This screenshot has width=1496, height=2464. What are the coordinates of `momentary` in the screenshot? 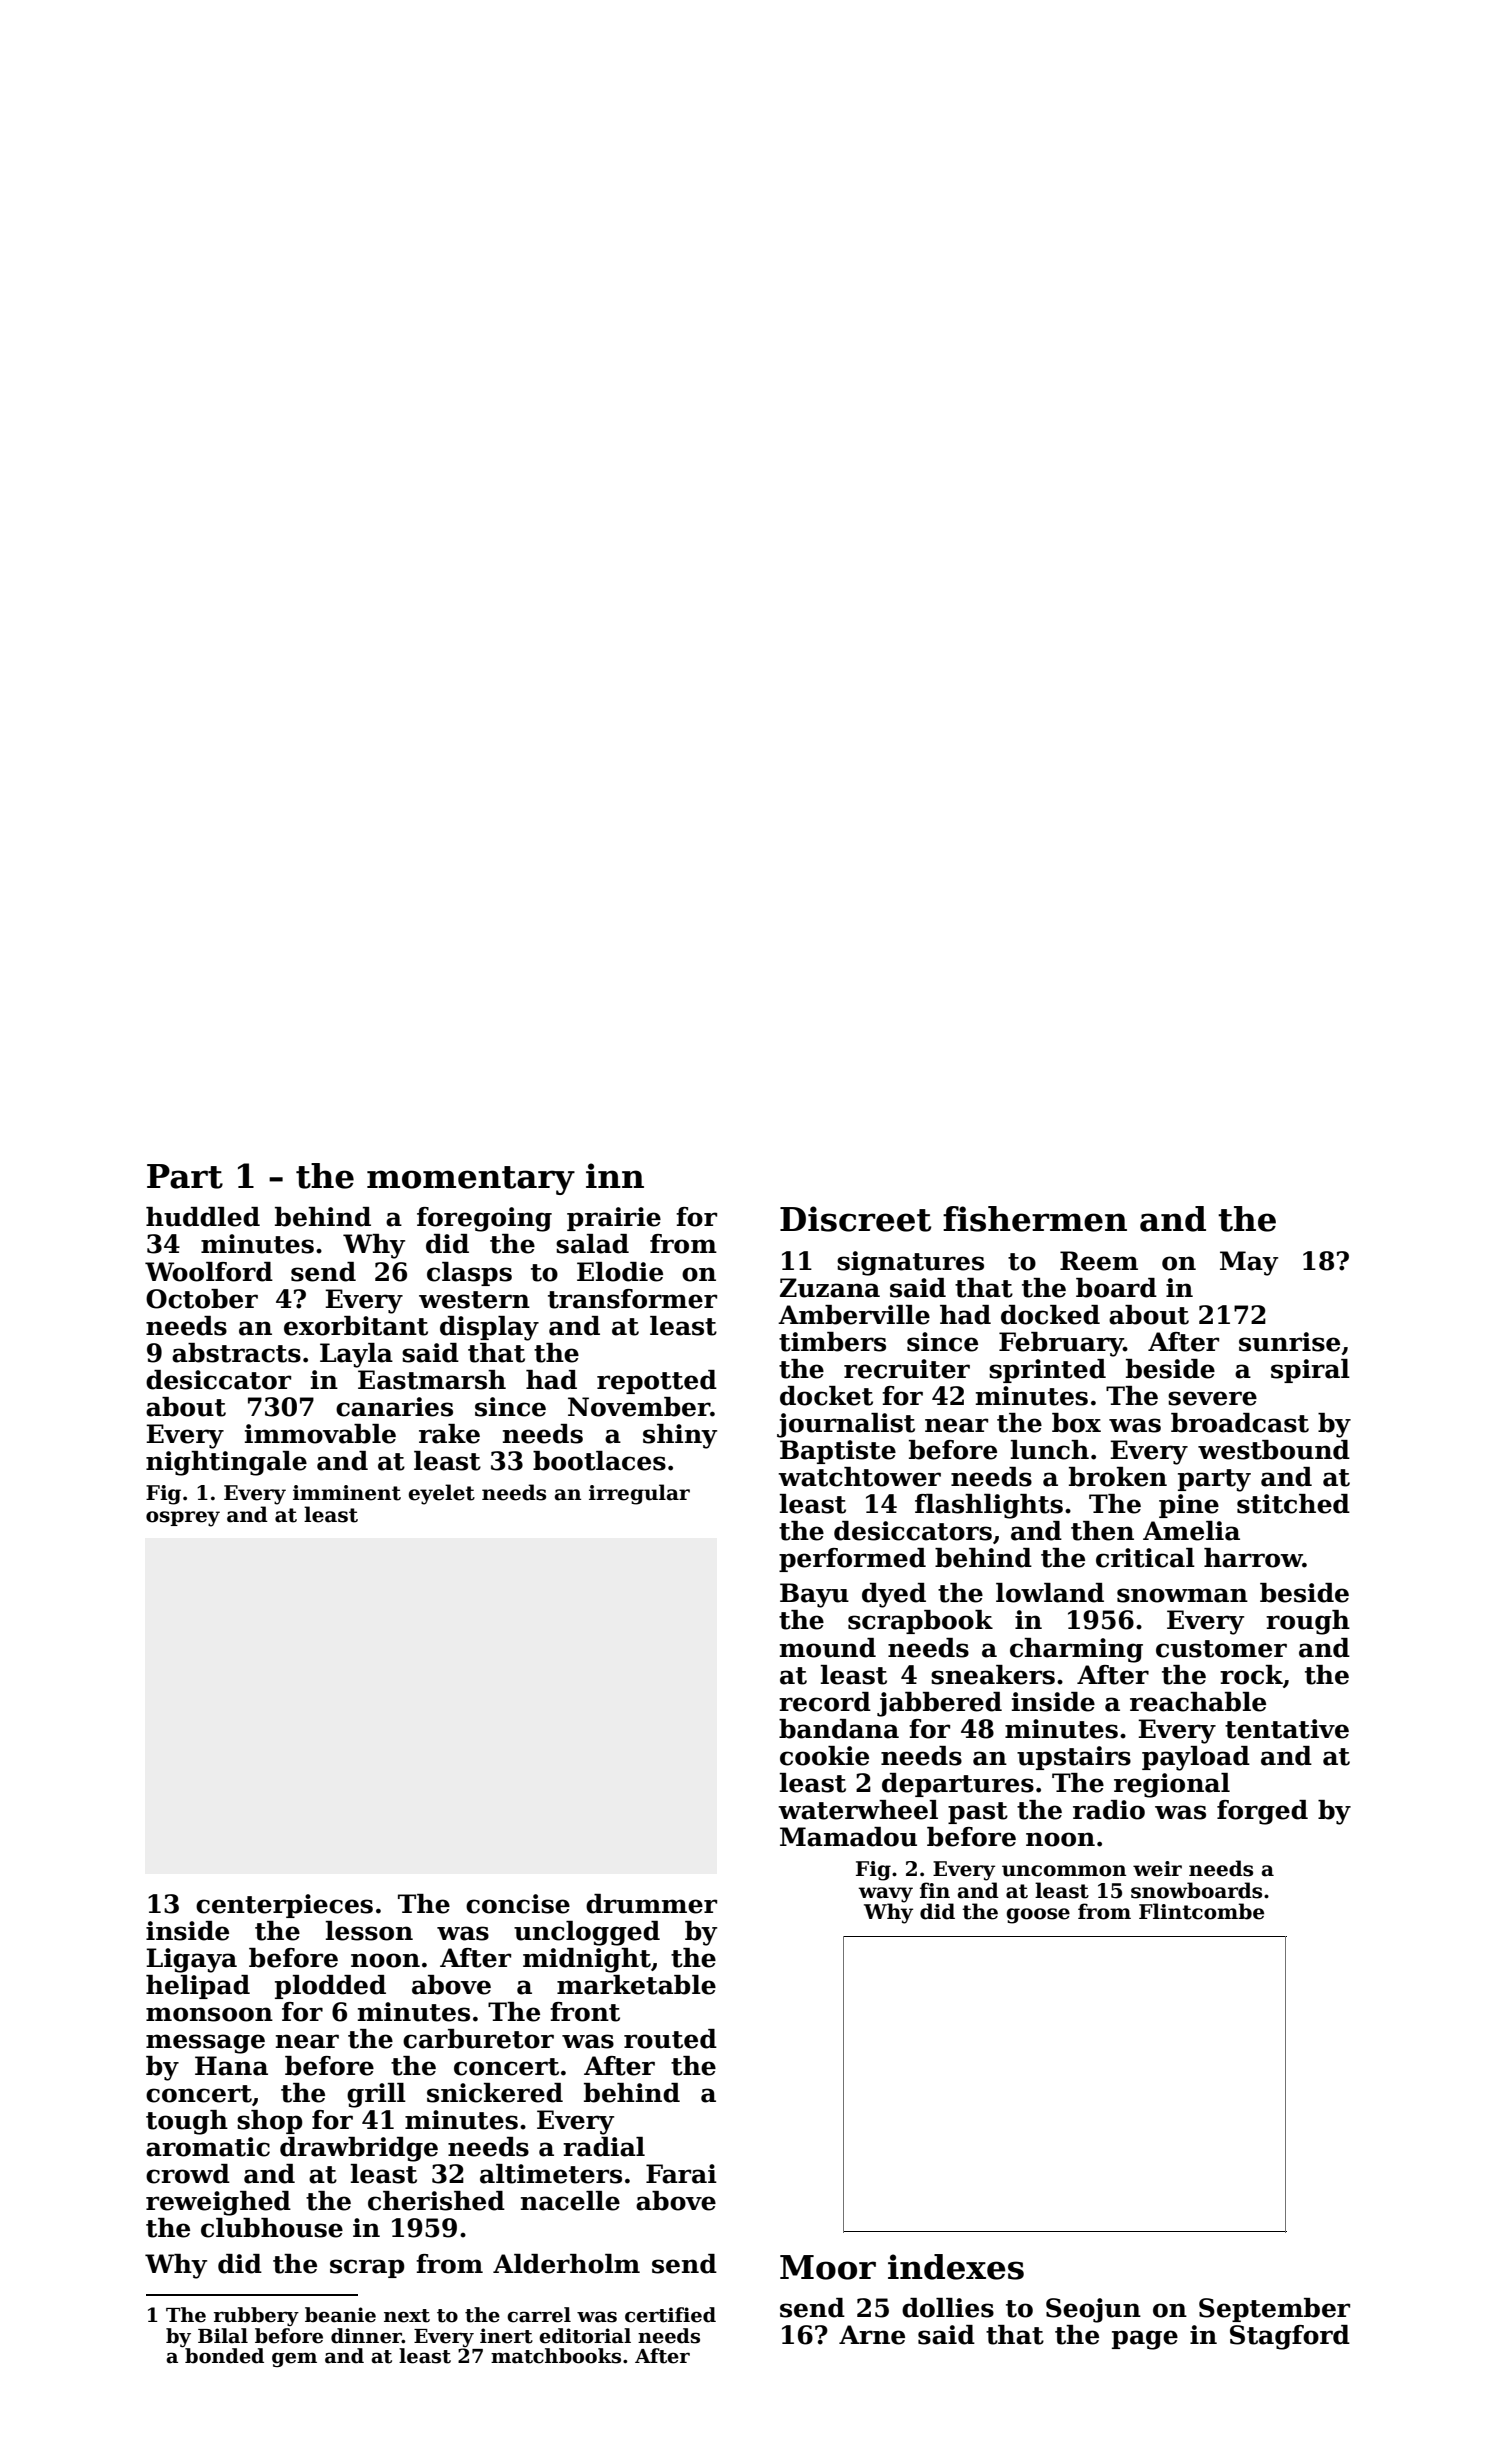 It's located at (471, 1180).
